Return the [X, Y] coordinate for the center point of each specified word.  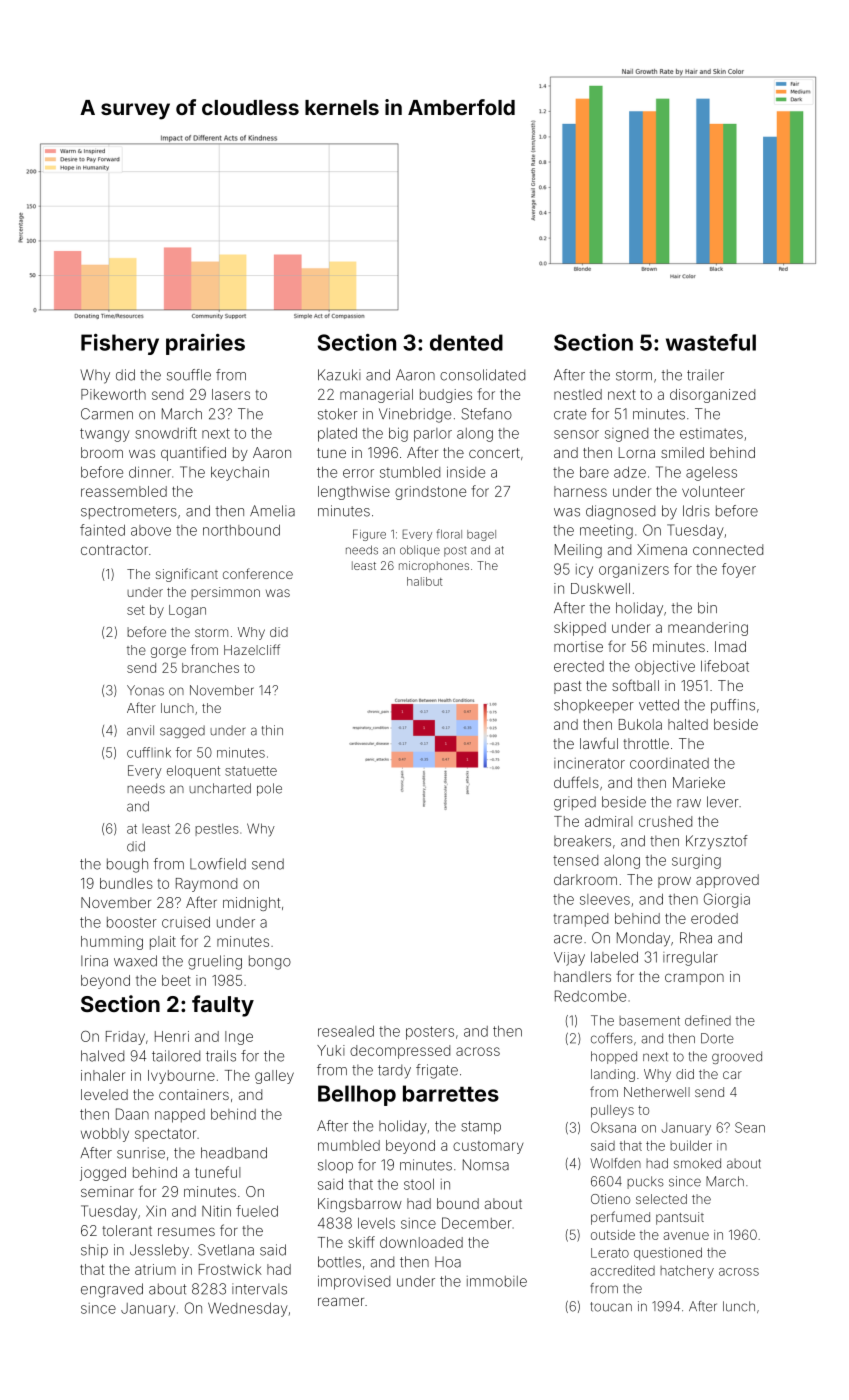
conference [258, 573]
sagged [182, 731]
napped [180, 1116]
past [567, 687]
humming [112, 943]
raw [689, 803]
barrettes [451, 1093]
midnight [251, 904]
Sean [750, 1127]
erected [579, 666]
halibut [424, 581]
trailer [705, 375]
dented [466, 342]
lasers [231, 394]
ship [94, 1251]
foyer [739, 570]
